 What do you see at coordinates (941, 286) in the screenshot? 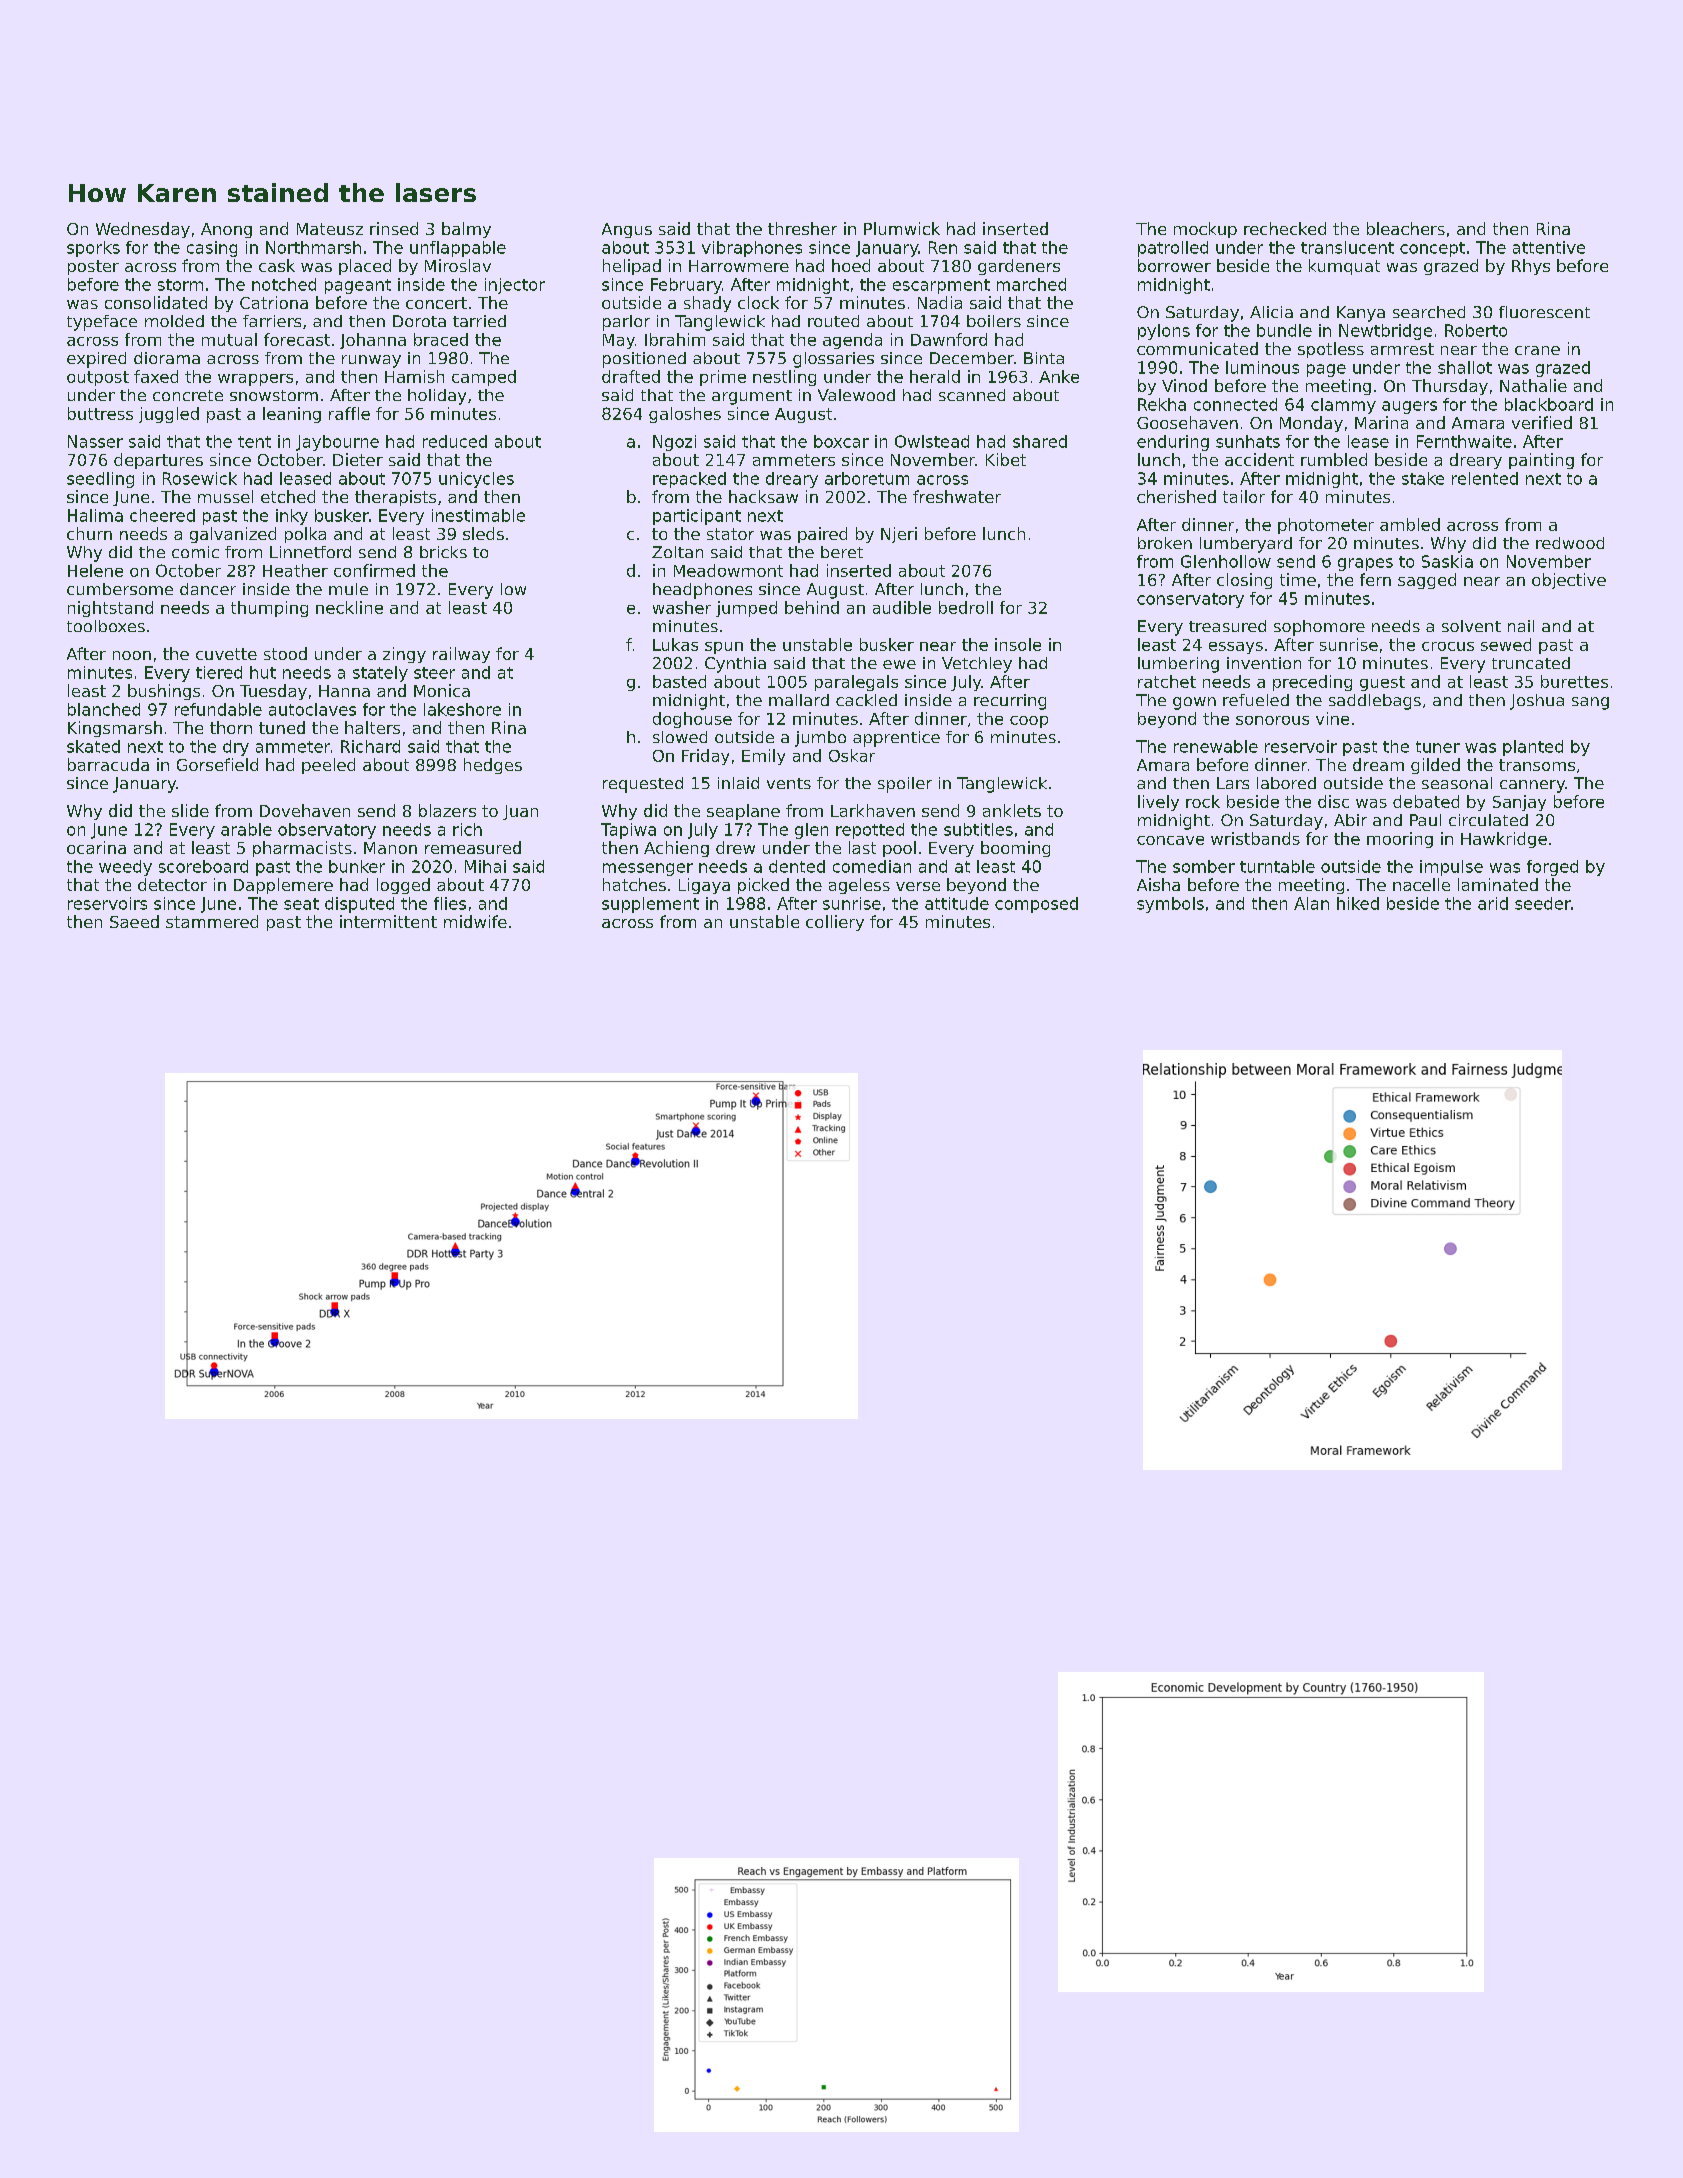
I see `escarpment` at bounding box center [941, 286].
